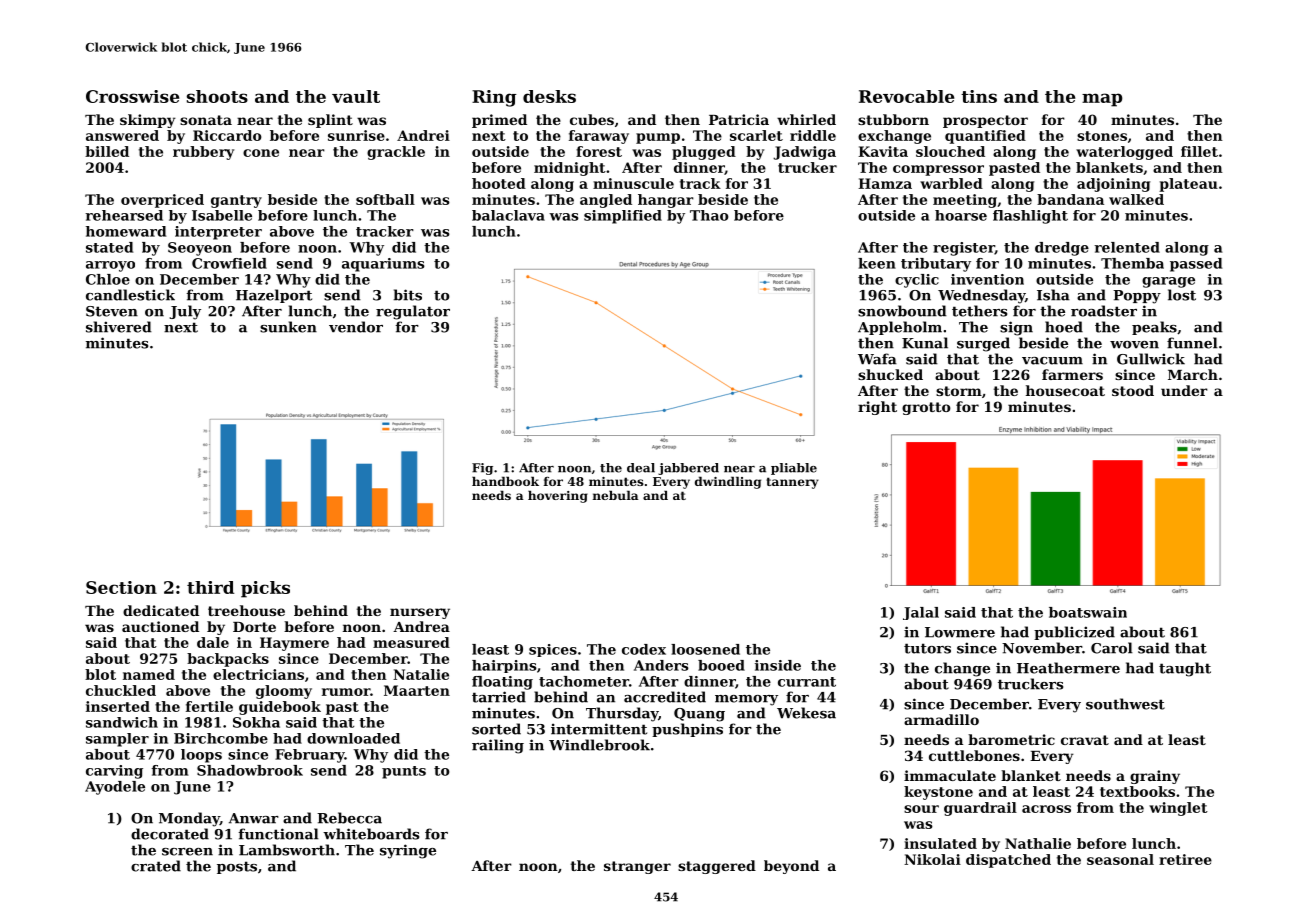 Image resolution: width=1308 pixels, height=924 pixels. I want to click on Kunal, so click(925, 343).
